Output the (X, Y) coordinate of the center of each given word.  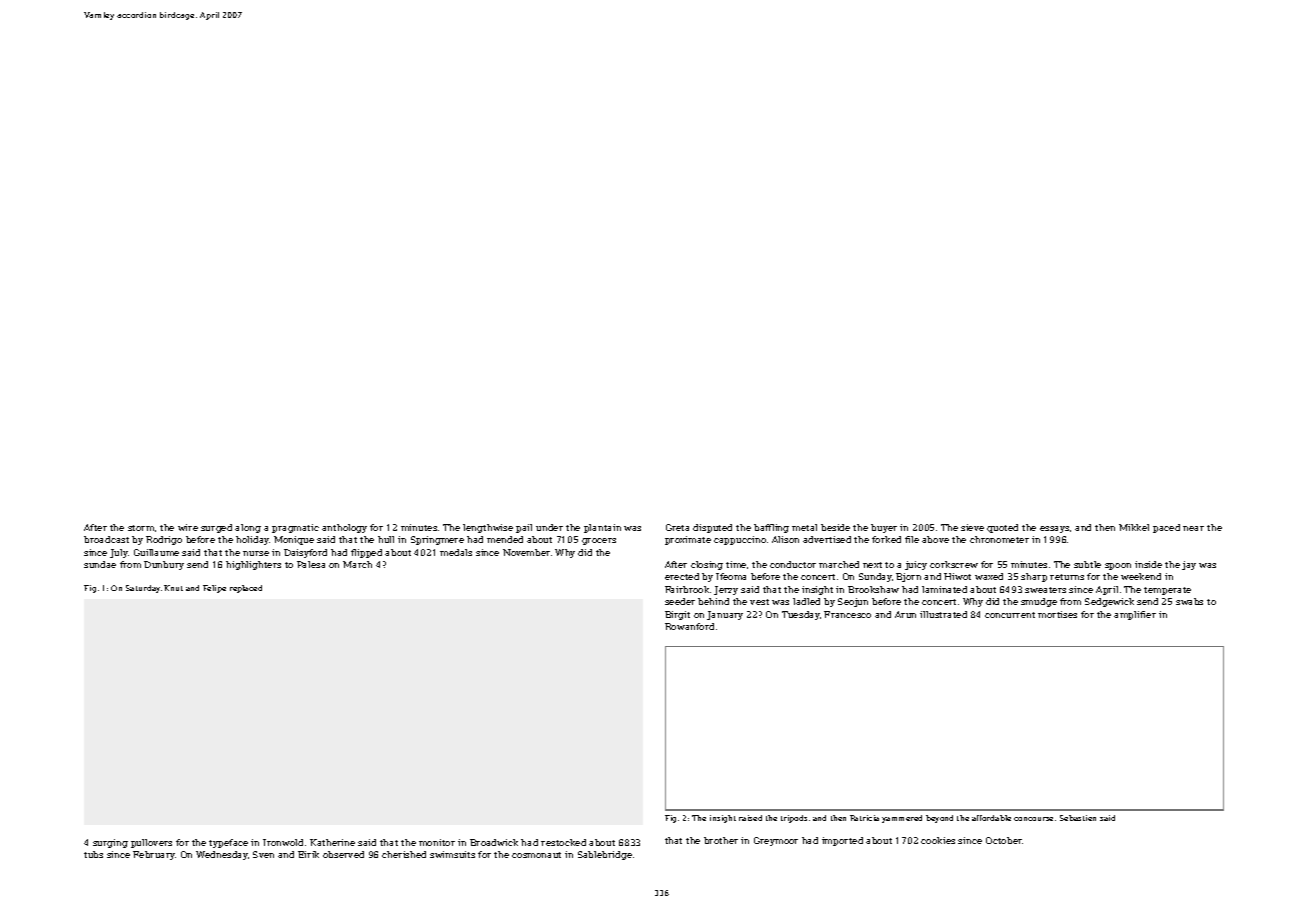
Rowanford (689, 626)
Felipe (214, 589)
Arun (905, 614)
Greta (677, 527)
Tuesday (801, 615)
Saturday (143, 589)
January (725, 615)
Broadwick (494, 842)
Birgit (677, 615)
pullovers (151, 843)
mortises (1057, 614)
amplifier (1135, 615)
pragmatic (295, 528)
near (1193, 528)
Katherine (332, 842)
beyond (939, 819)
